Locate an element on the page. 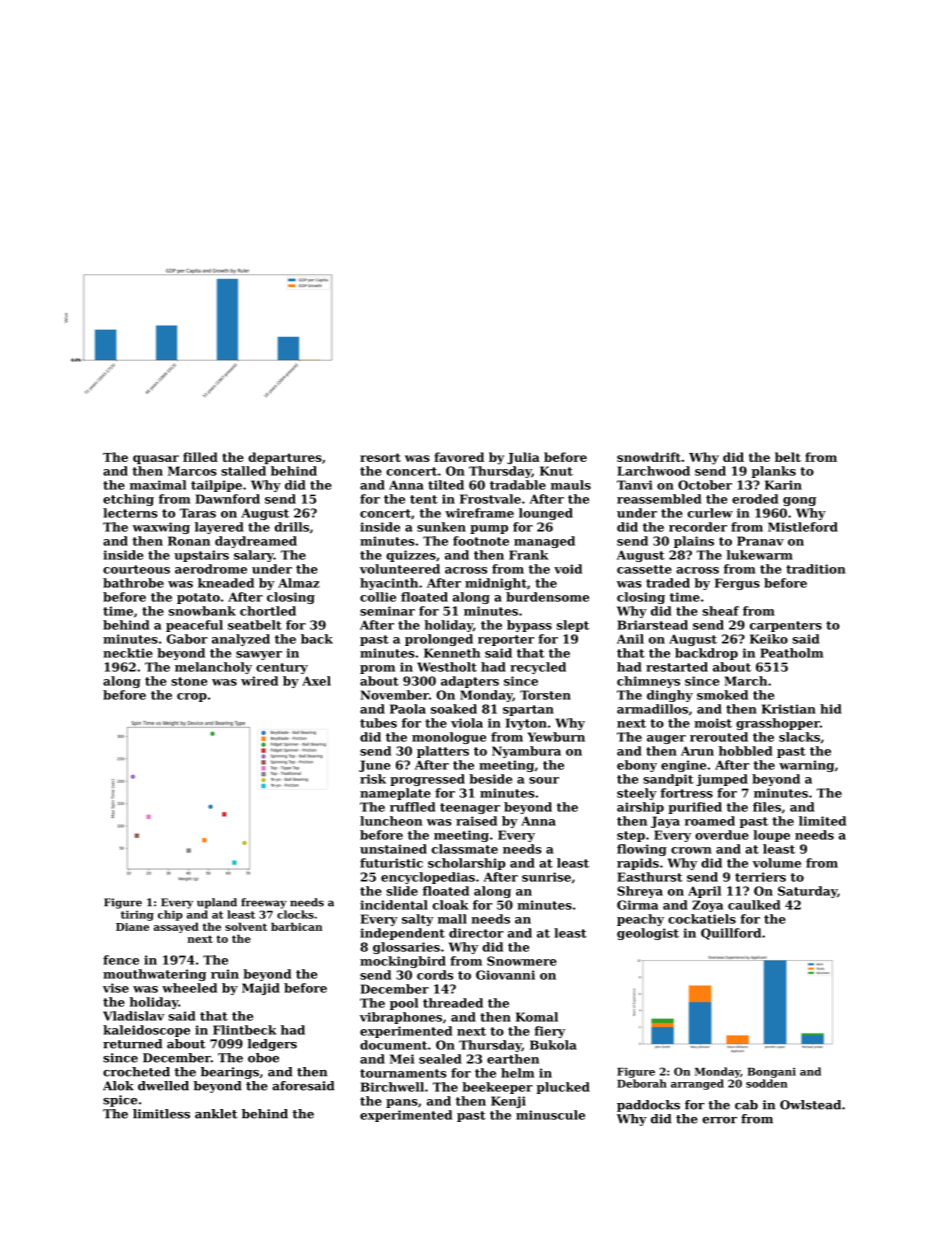 Image resolution: width=952 pixels, height=1233 pixels. carpenters is located at coordinates (786, 626).
